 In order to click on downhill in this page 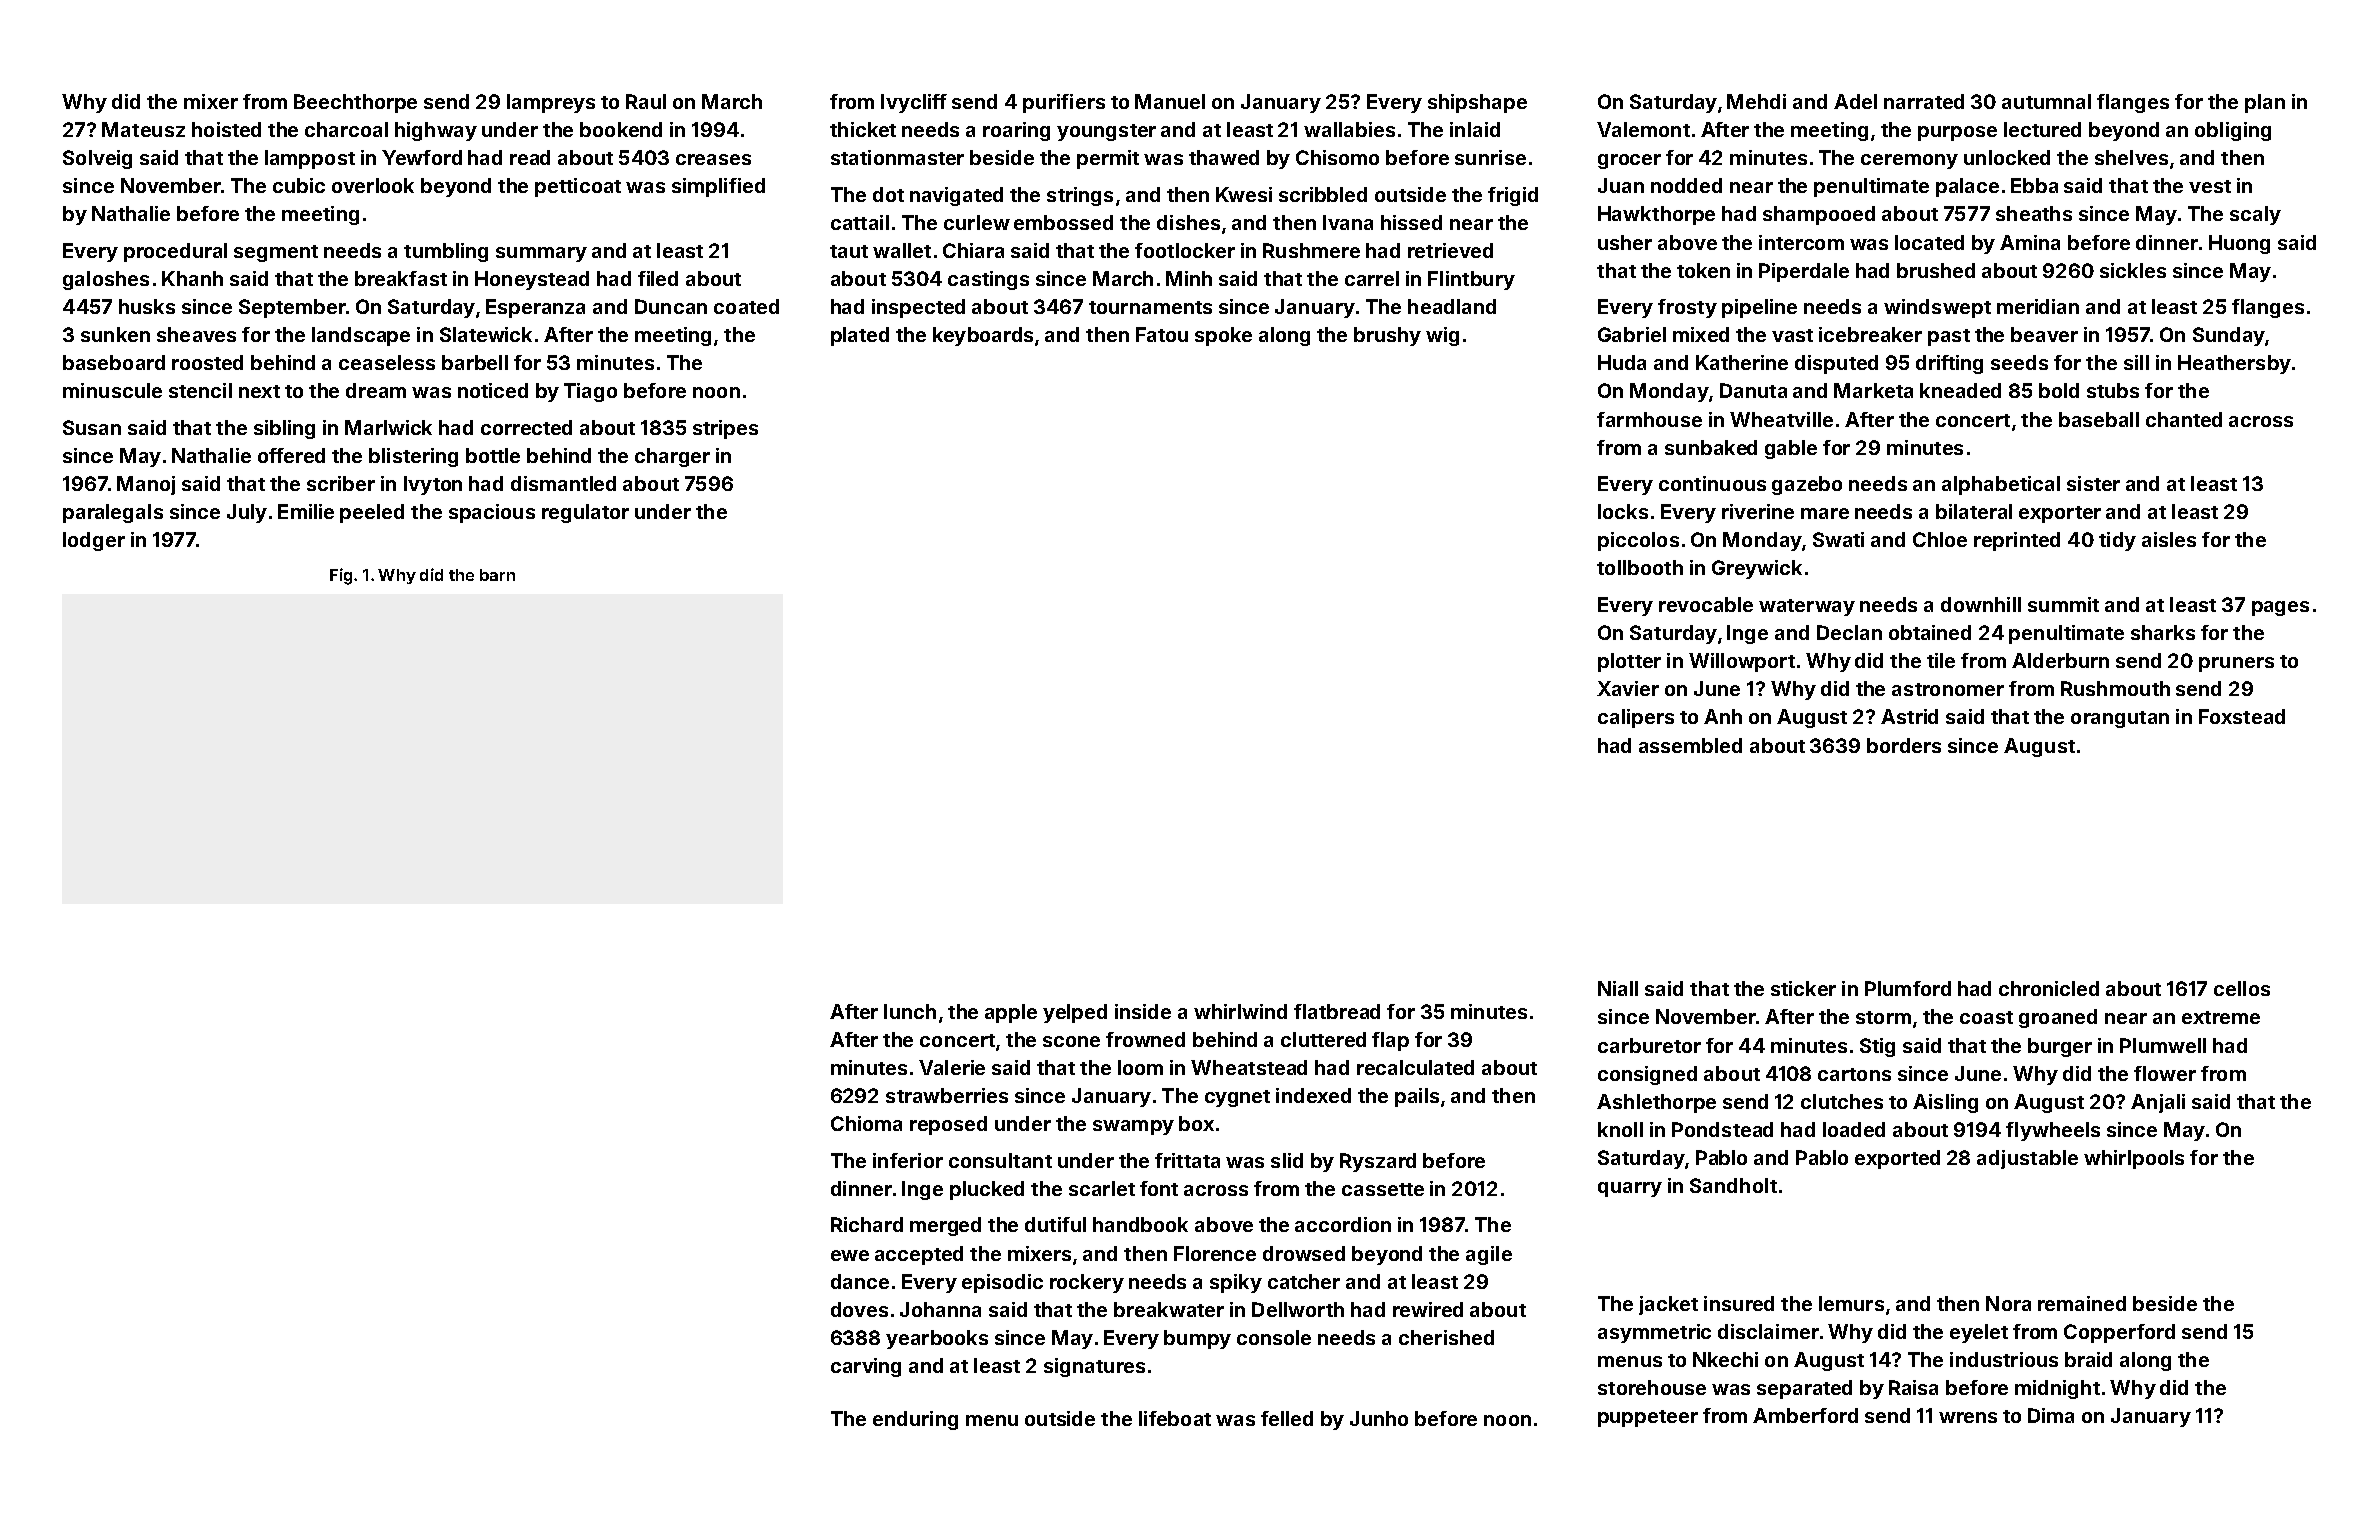, I will do `click(1981, 604)`.
